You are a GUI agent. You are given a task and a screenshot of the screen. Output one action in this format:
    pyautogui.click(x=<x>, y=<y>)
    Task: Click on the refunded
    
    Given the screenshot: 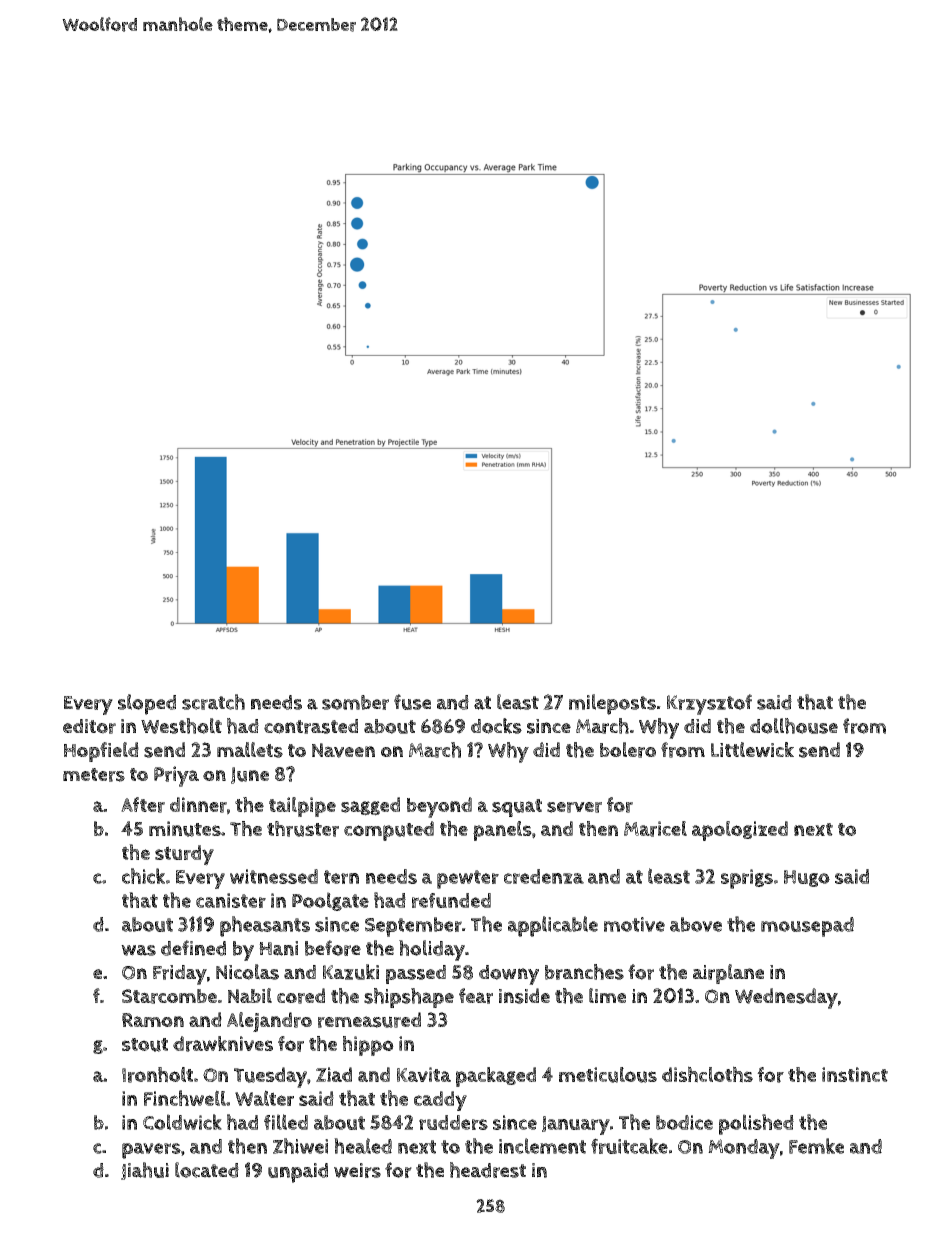 What is the action you would take?
    pyautogui.click(x=451, y=900)
